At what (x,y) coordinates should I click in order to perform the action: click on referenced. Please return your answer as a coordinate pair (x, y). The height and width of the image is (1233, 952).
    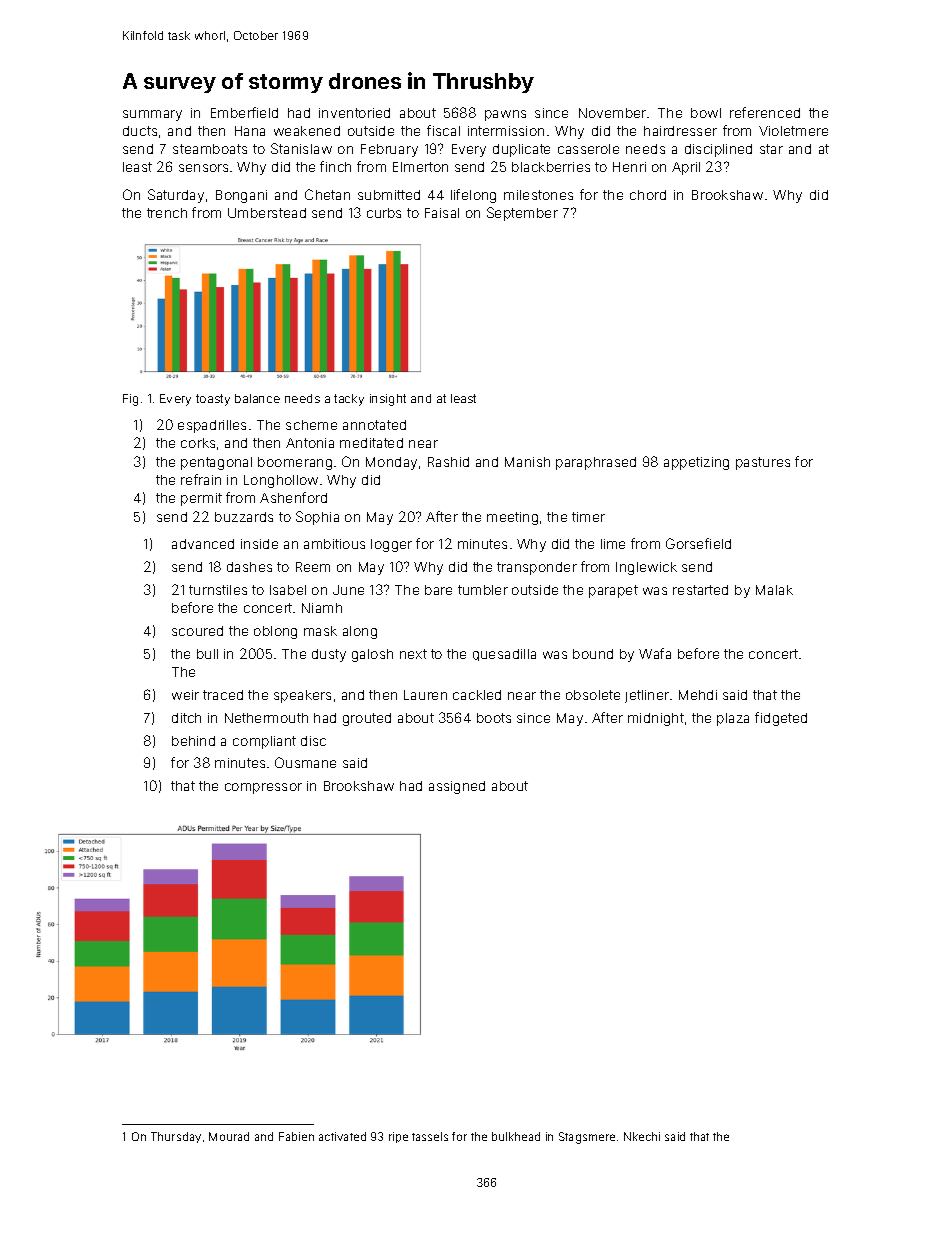
    Looking at the image, I should click on (765, 112).
